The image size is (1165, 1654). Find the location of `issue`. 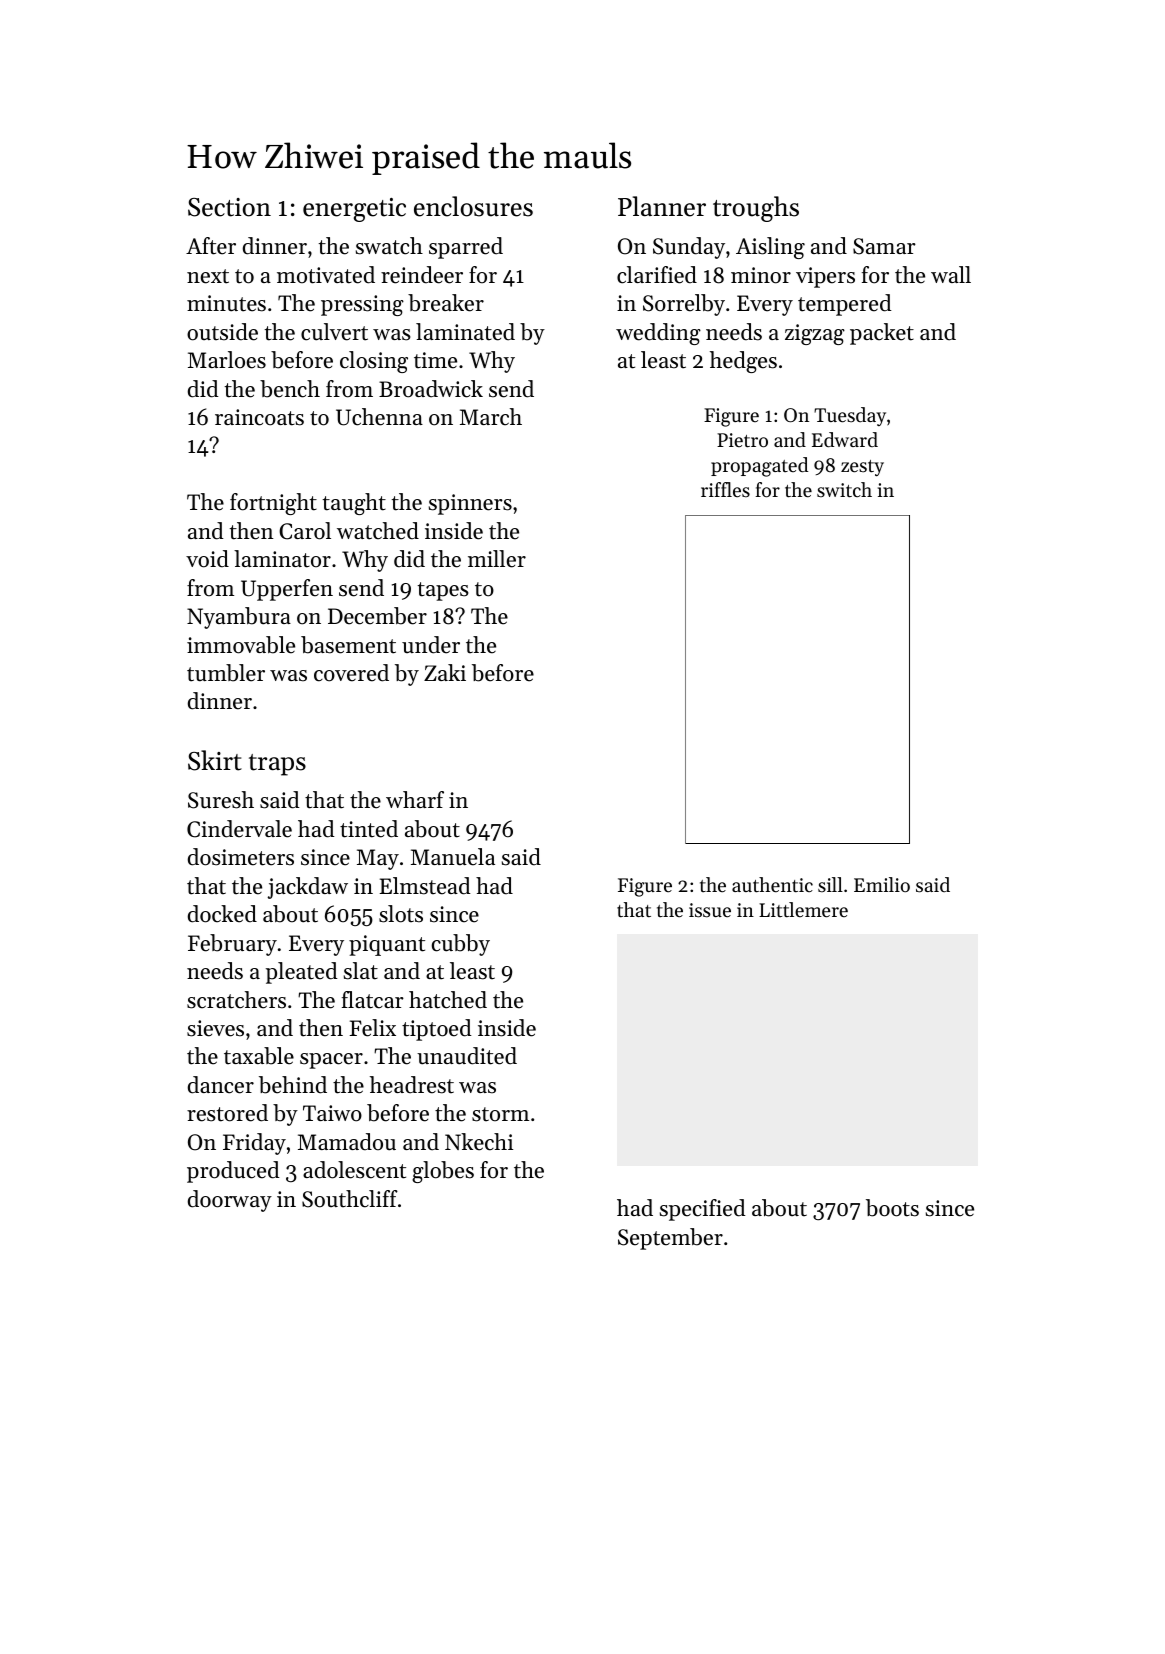

issue is located at coordinates (710, 910).
